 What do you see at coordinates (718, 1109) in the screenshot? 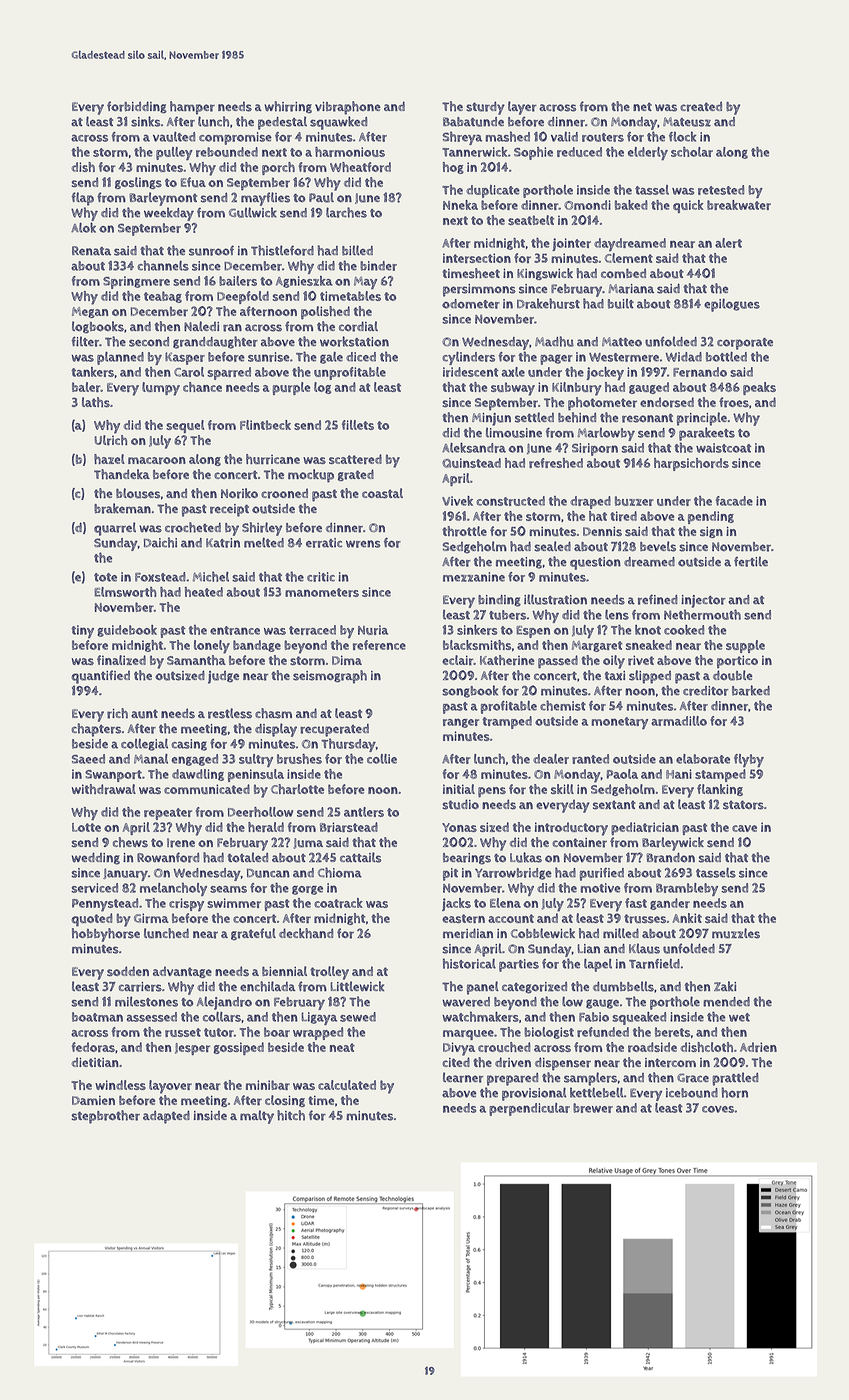
I see `coves` at bounding box center [718, 1109].
